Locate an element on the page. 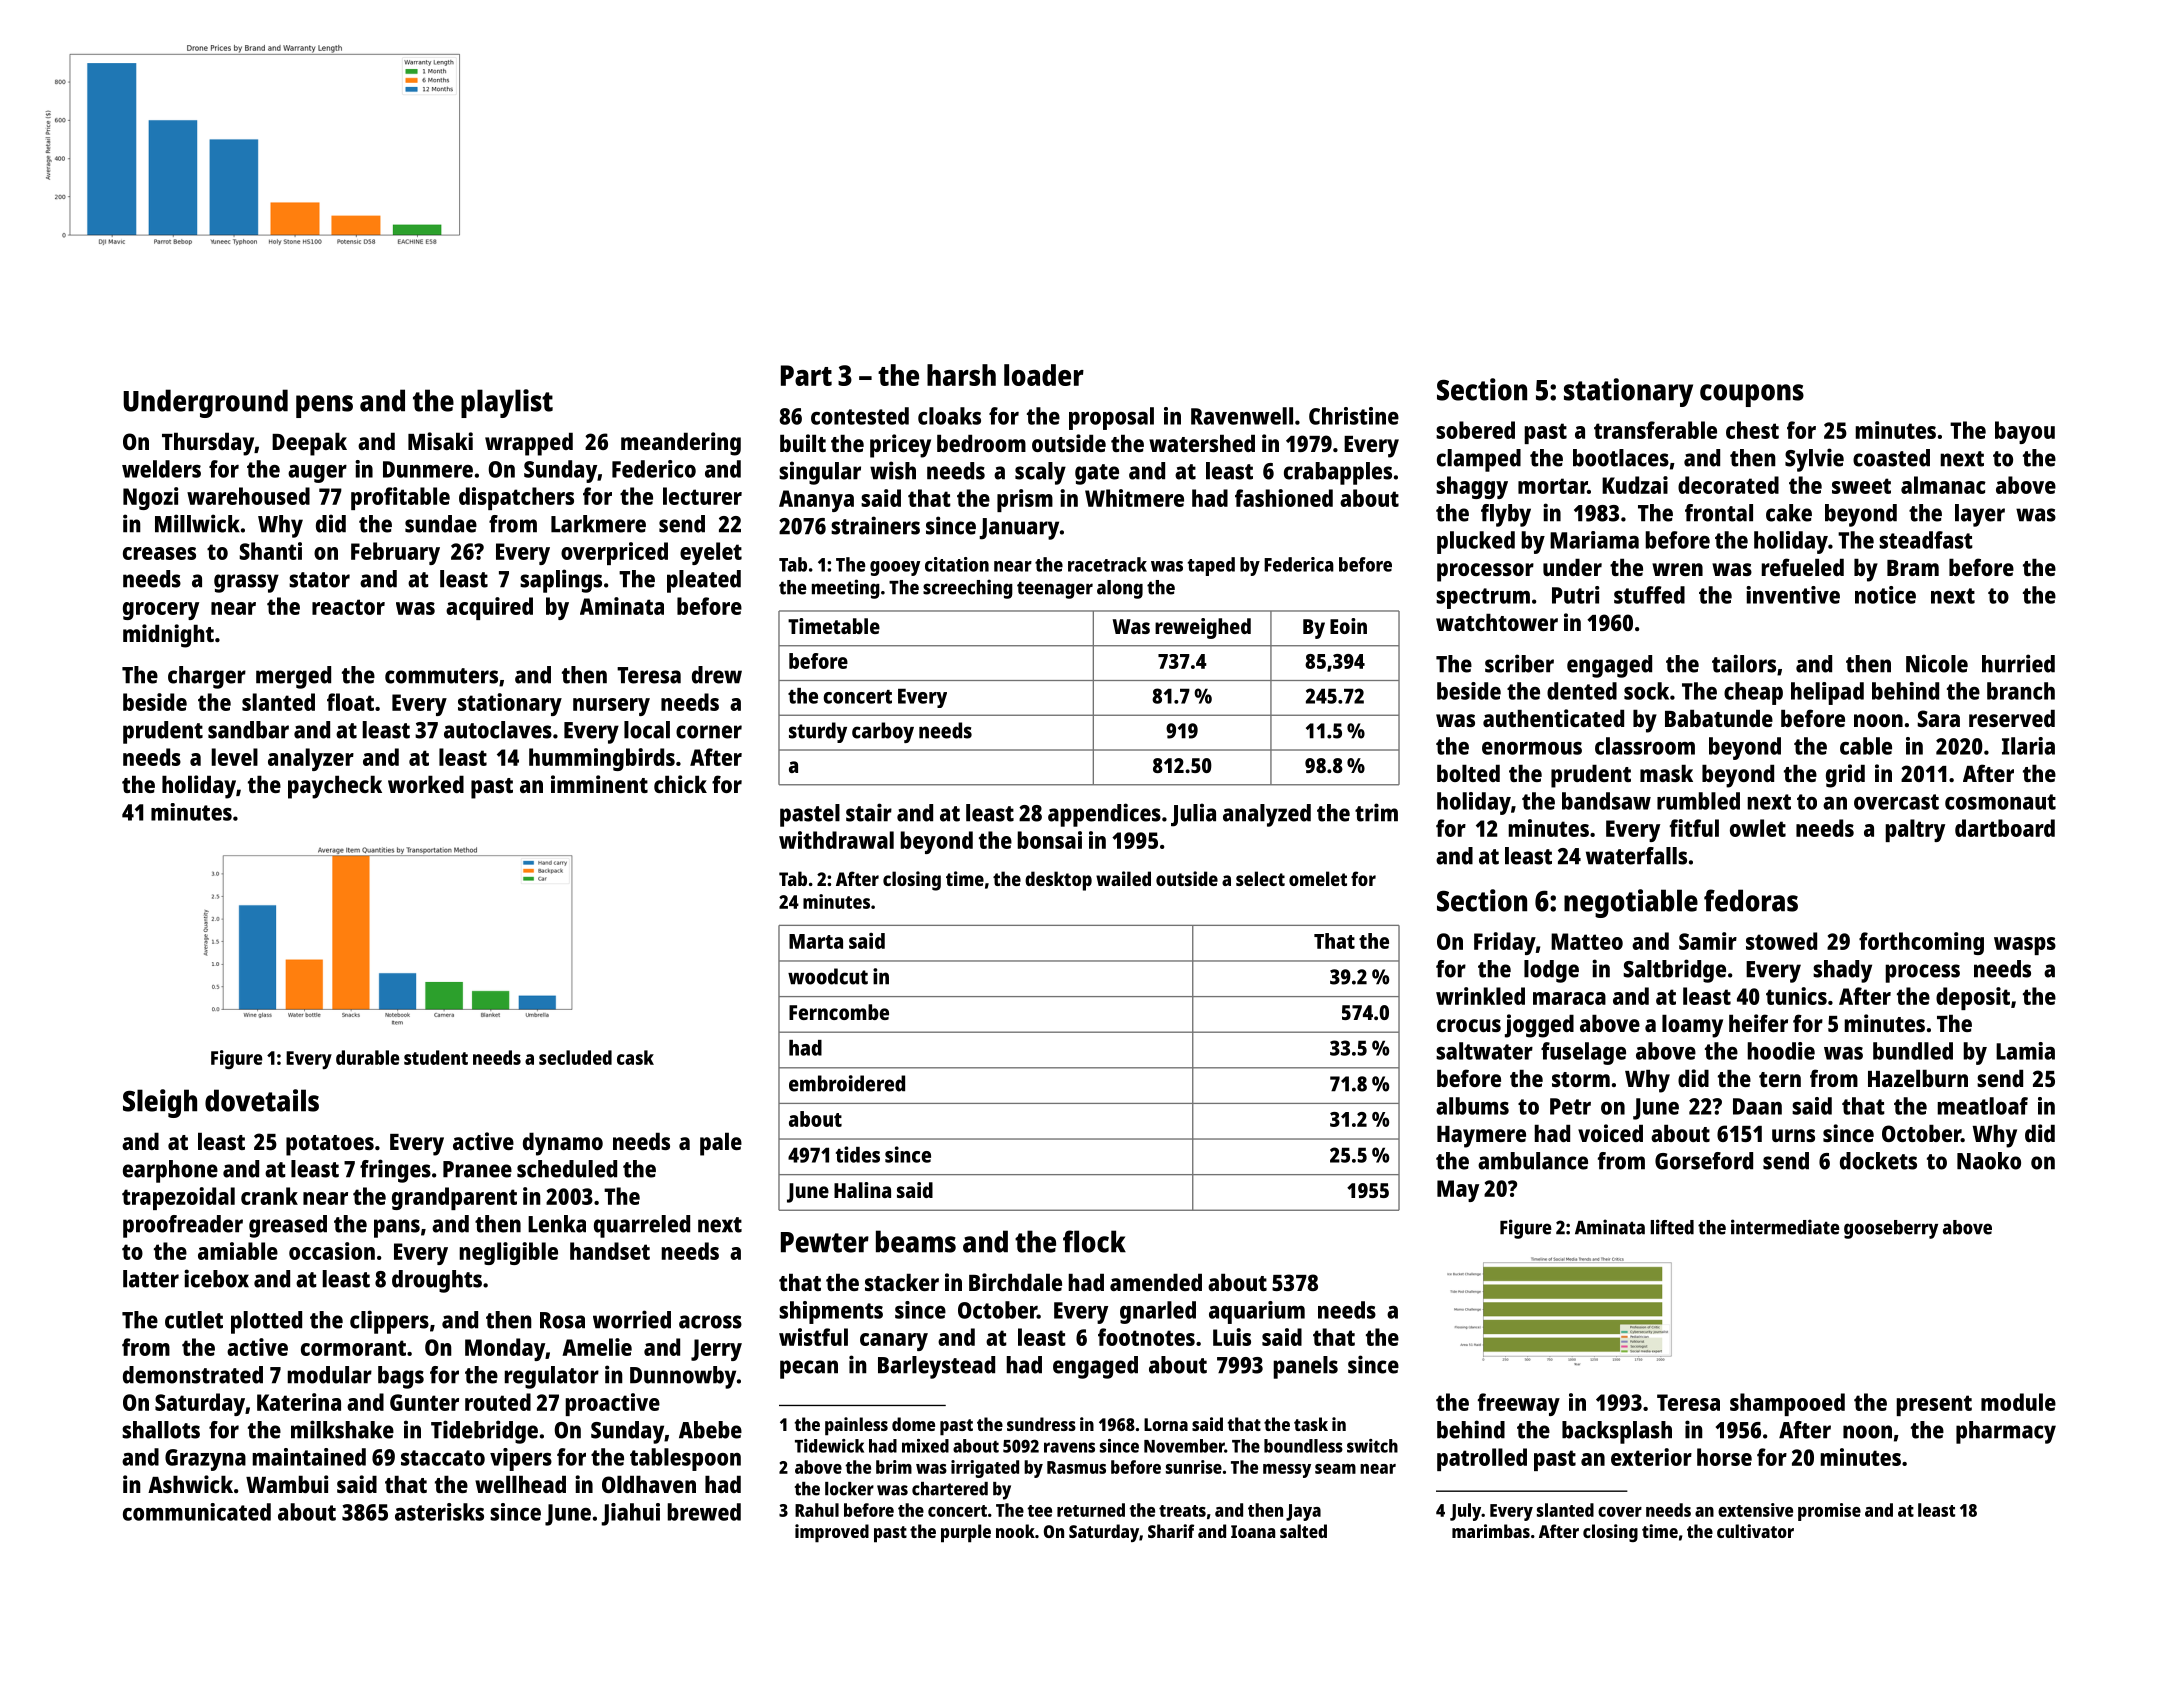 This document has height=1683, width=2178. pens is located at coordinates (324, 406).
